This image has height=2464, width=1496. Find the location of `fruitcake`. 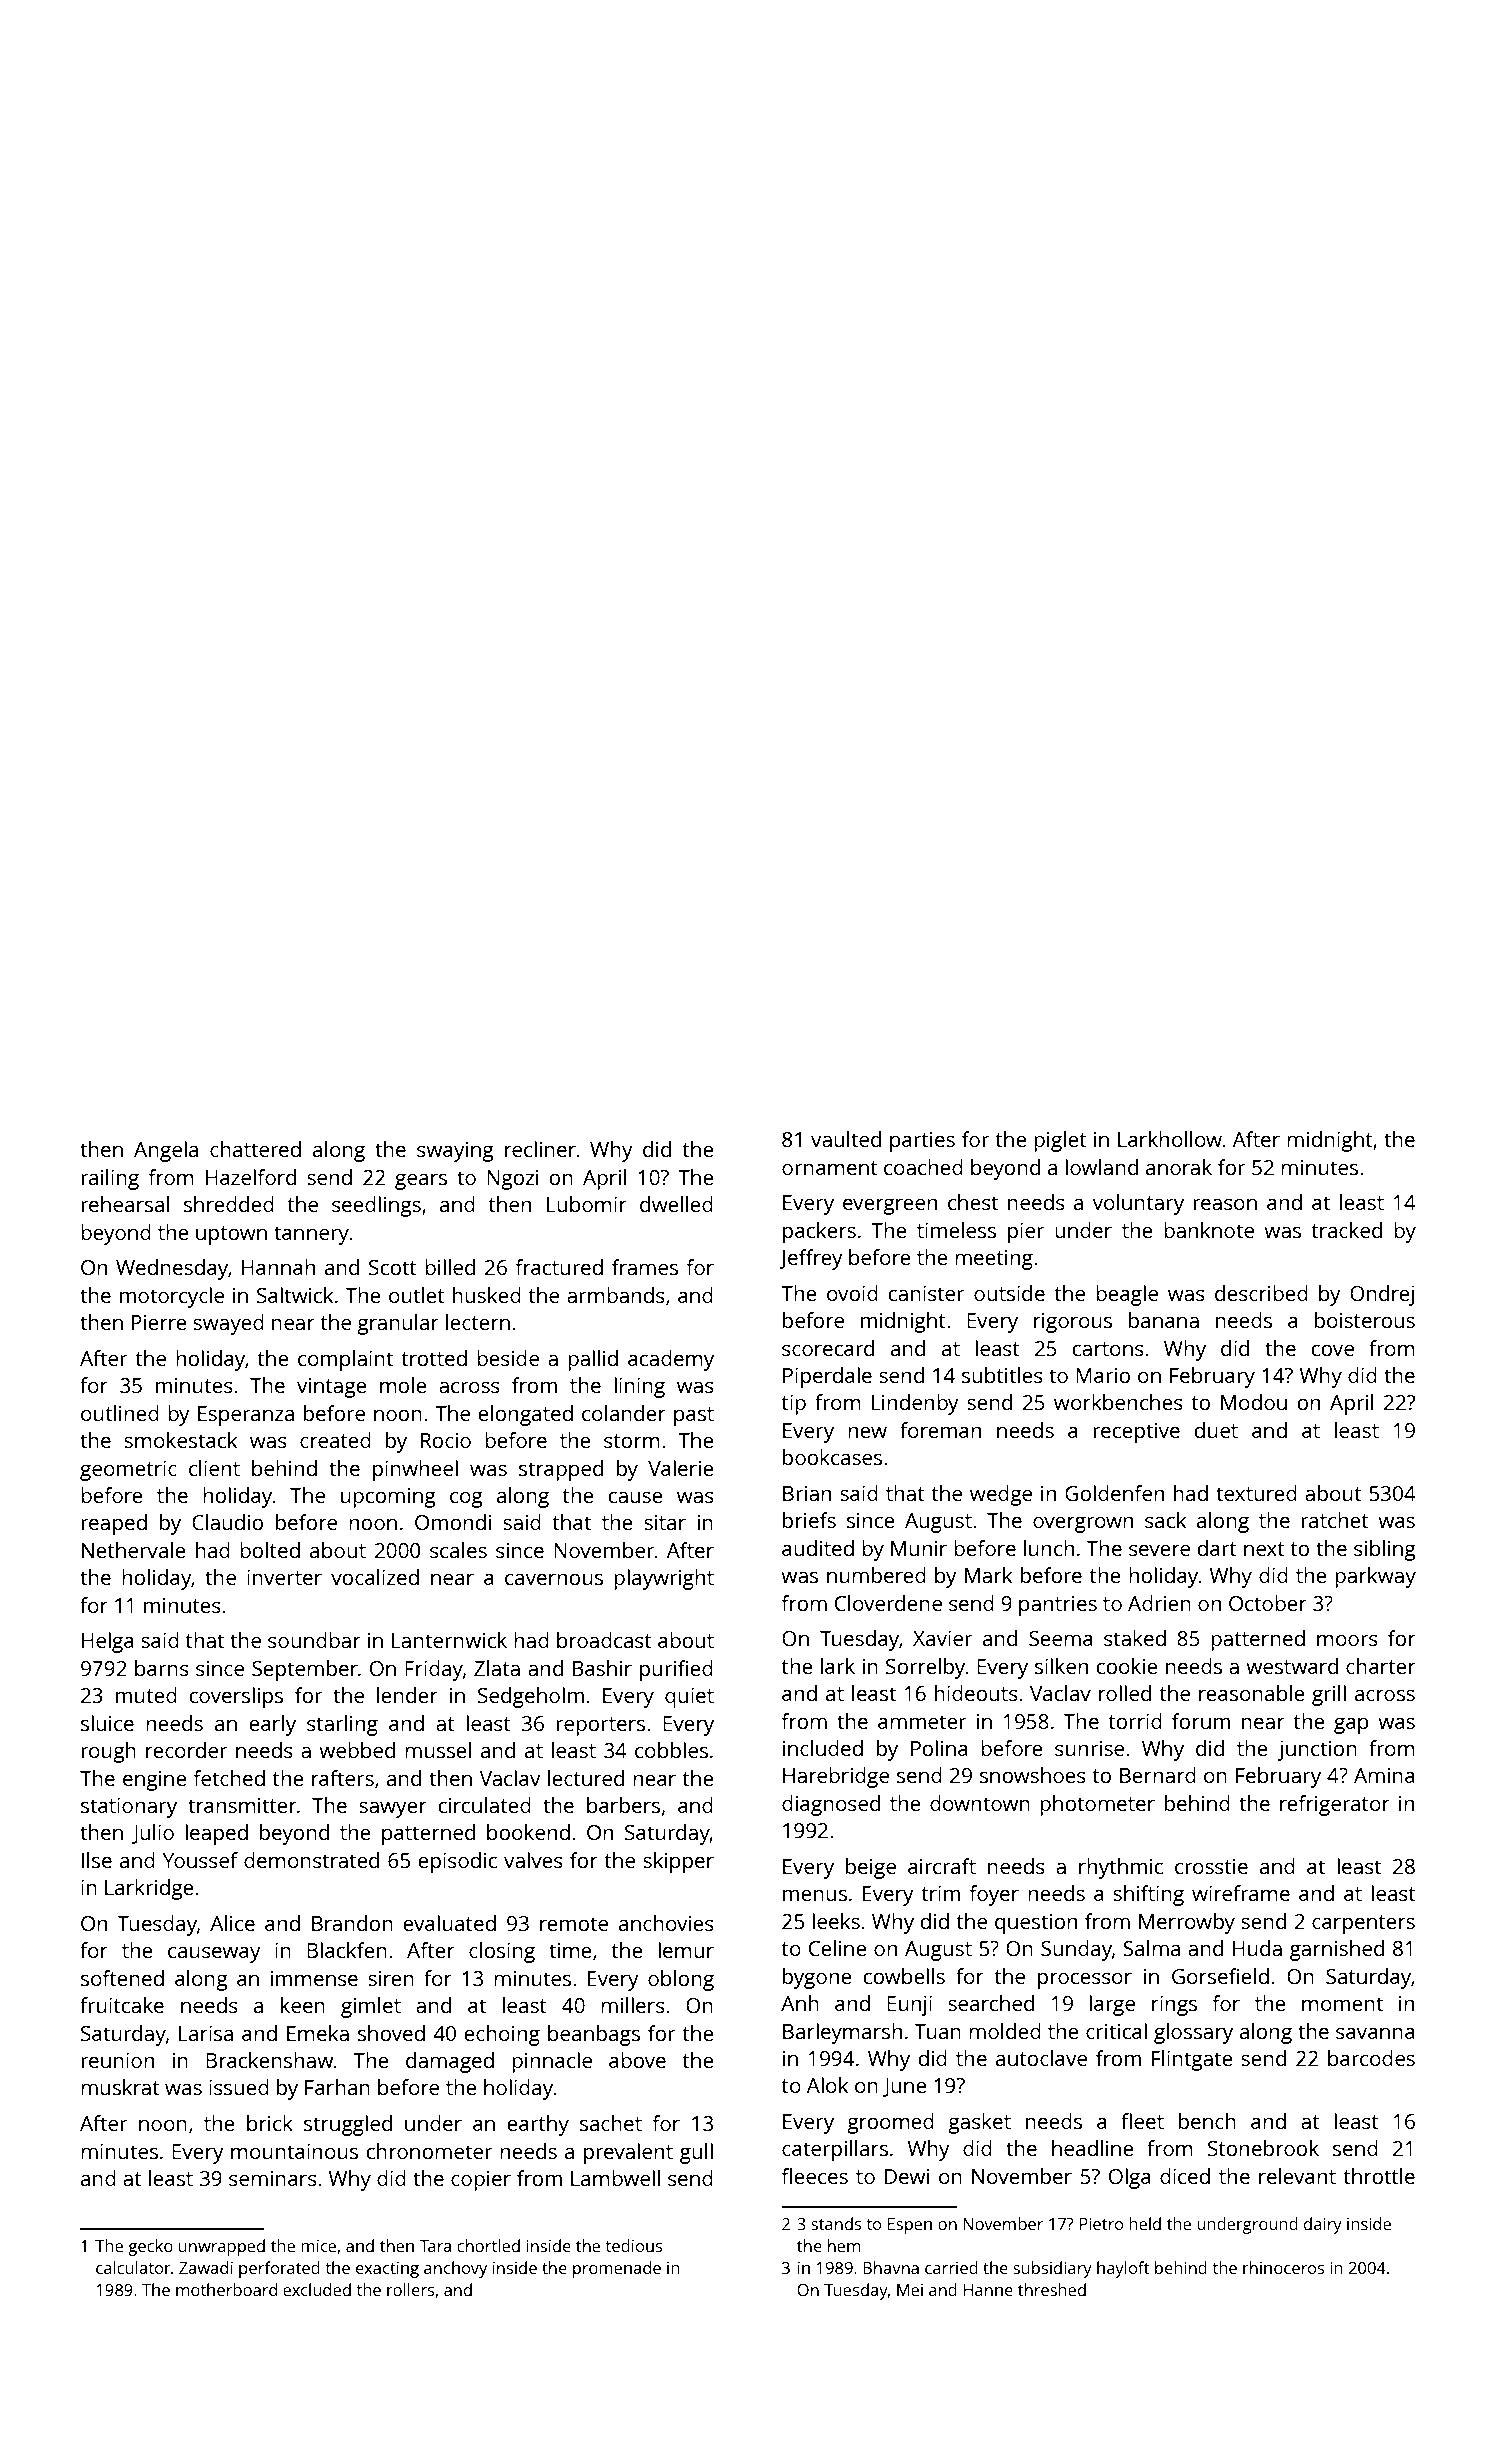

fruitcake is located at coordinates (122, 2005).
